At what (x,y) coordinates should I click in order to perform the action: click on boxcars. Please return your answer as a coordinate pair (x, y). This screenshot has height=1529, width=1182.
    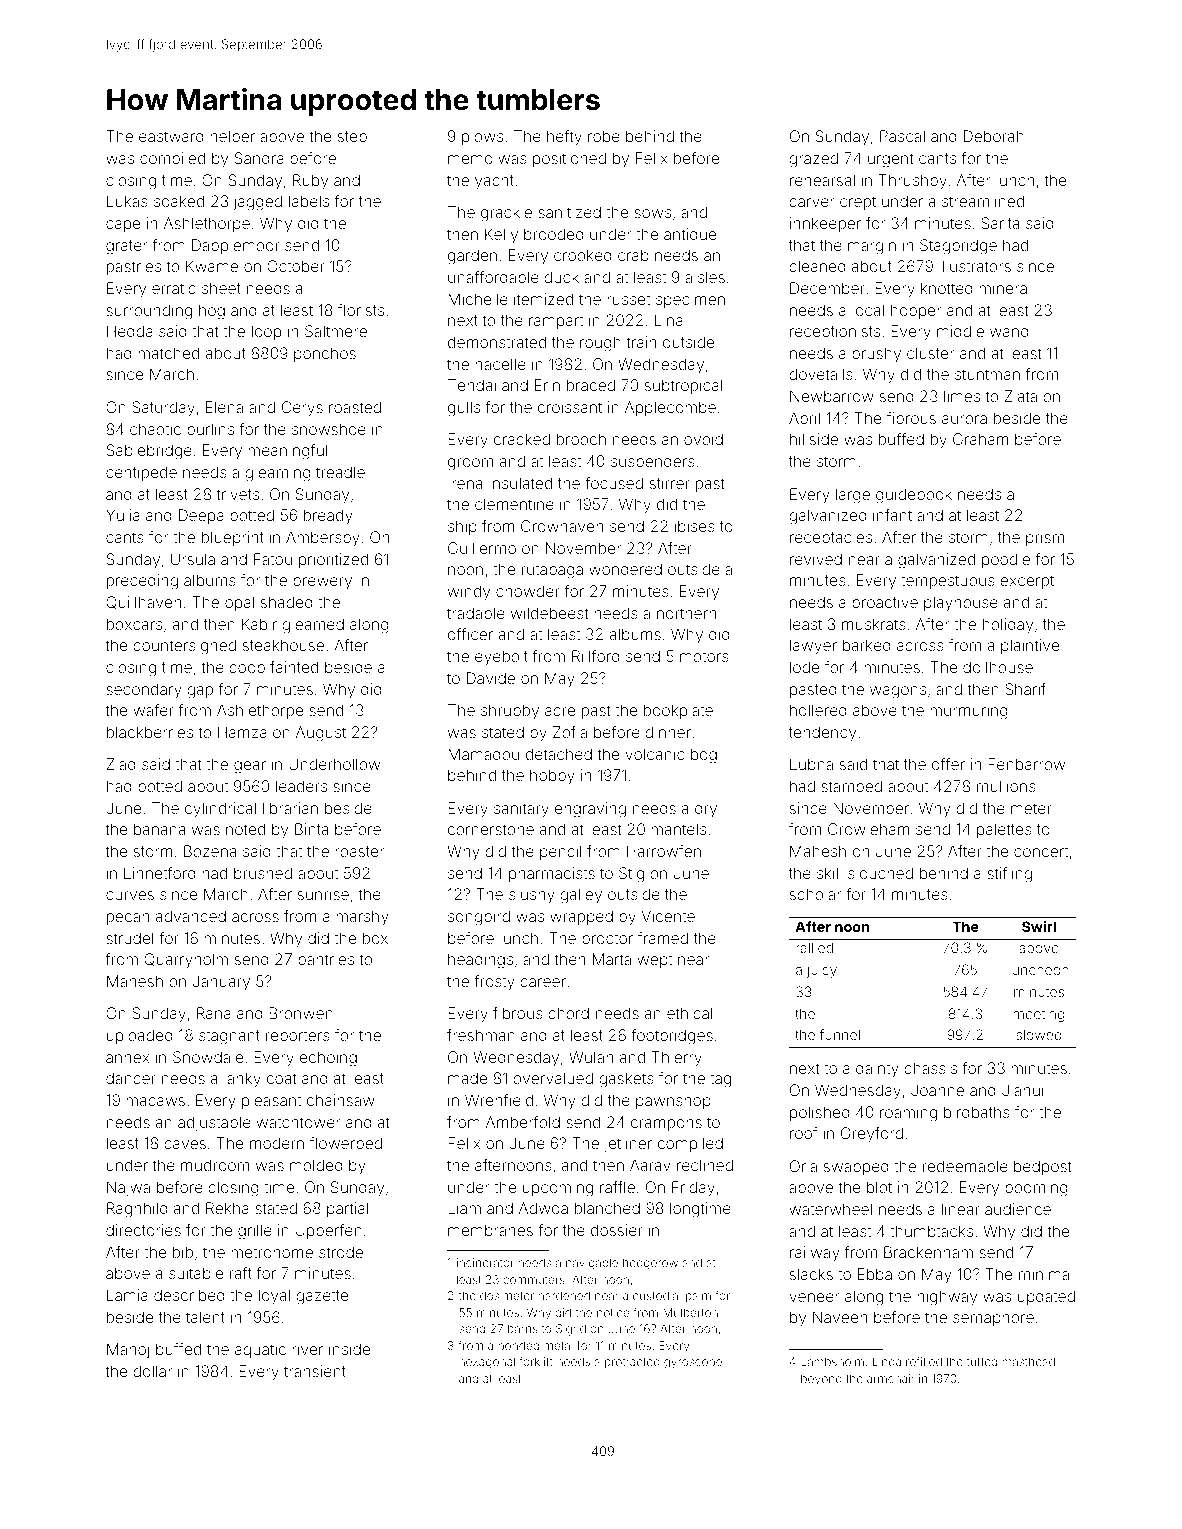
    Looking at the image, I should click on (134, 624).
